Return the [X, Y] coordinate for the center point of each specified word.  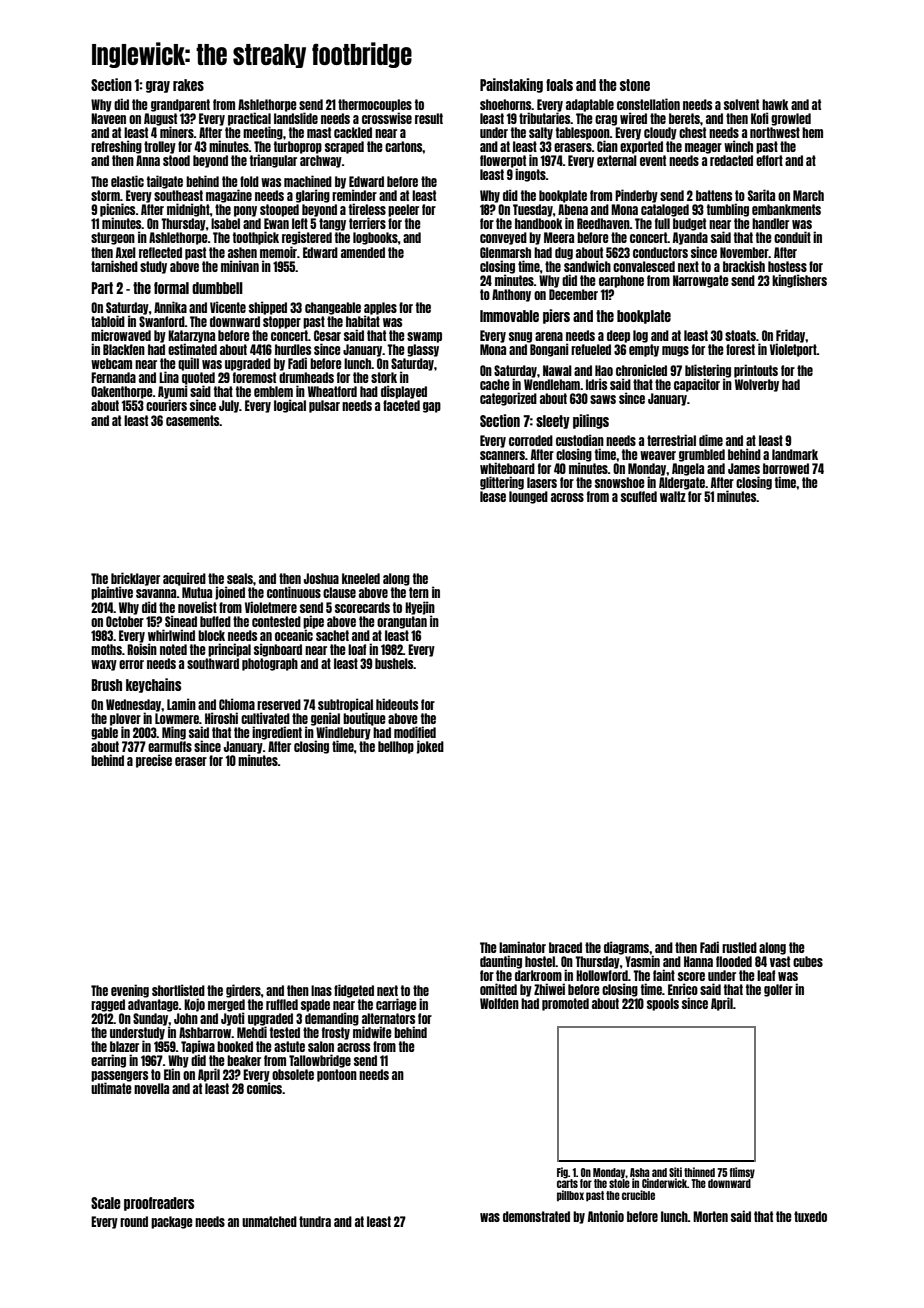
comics [264, 1088]
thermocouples [375, 105]
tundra [315, 1221]
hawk [775, 104]
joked [430, 747]
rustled [739, 947]
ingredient [277, 733]
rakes [188, 85]
